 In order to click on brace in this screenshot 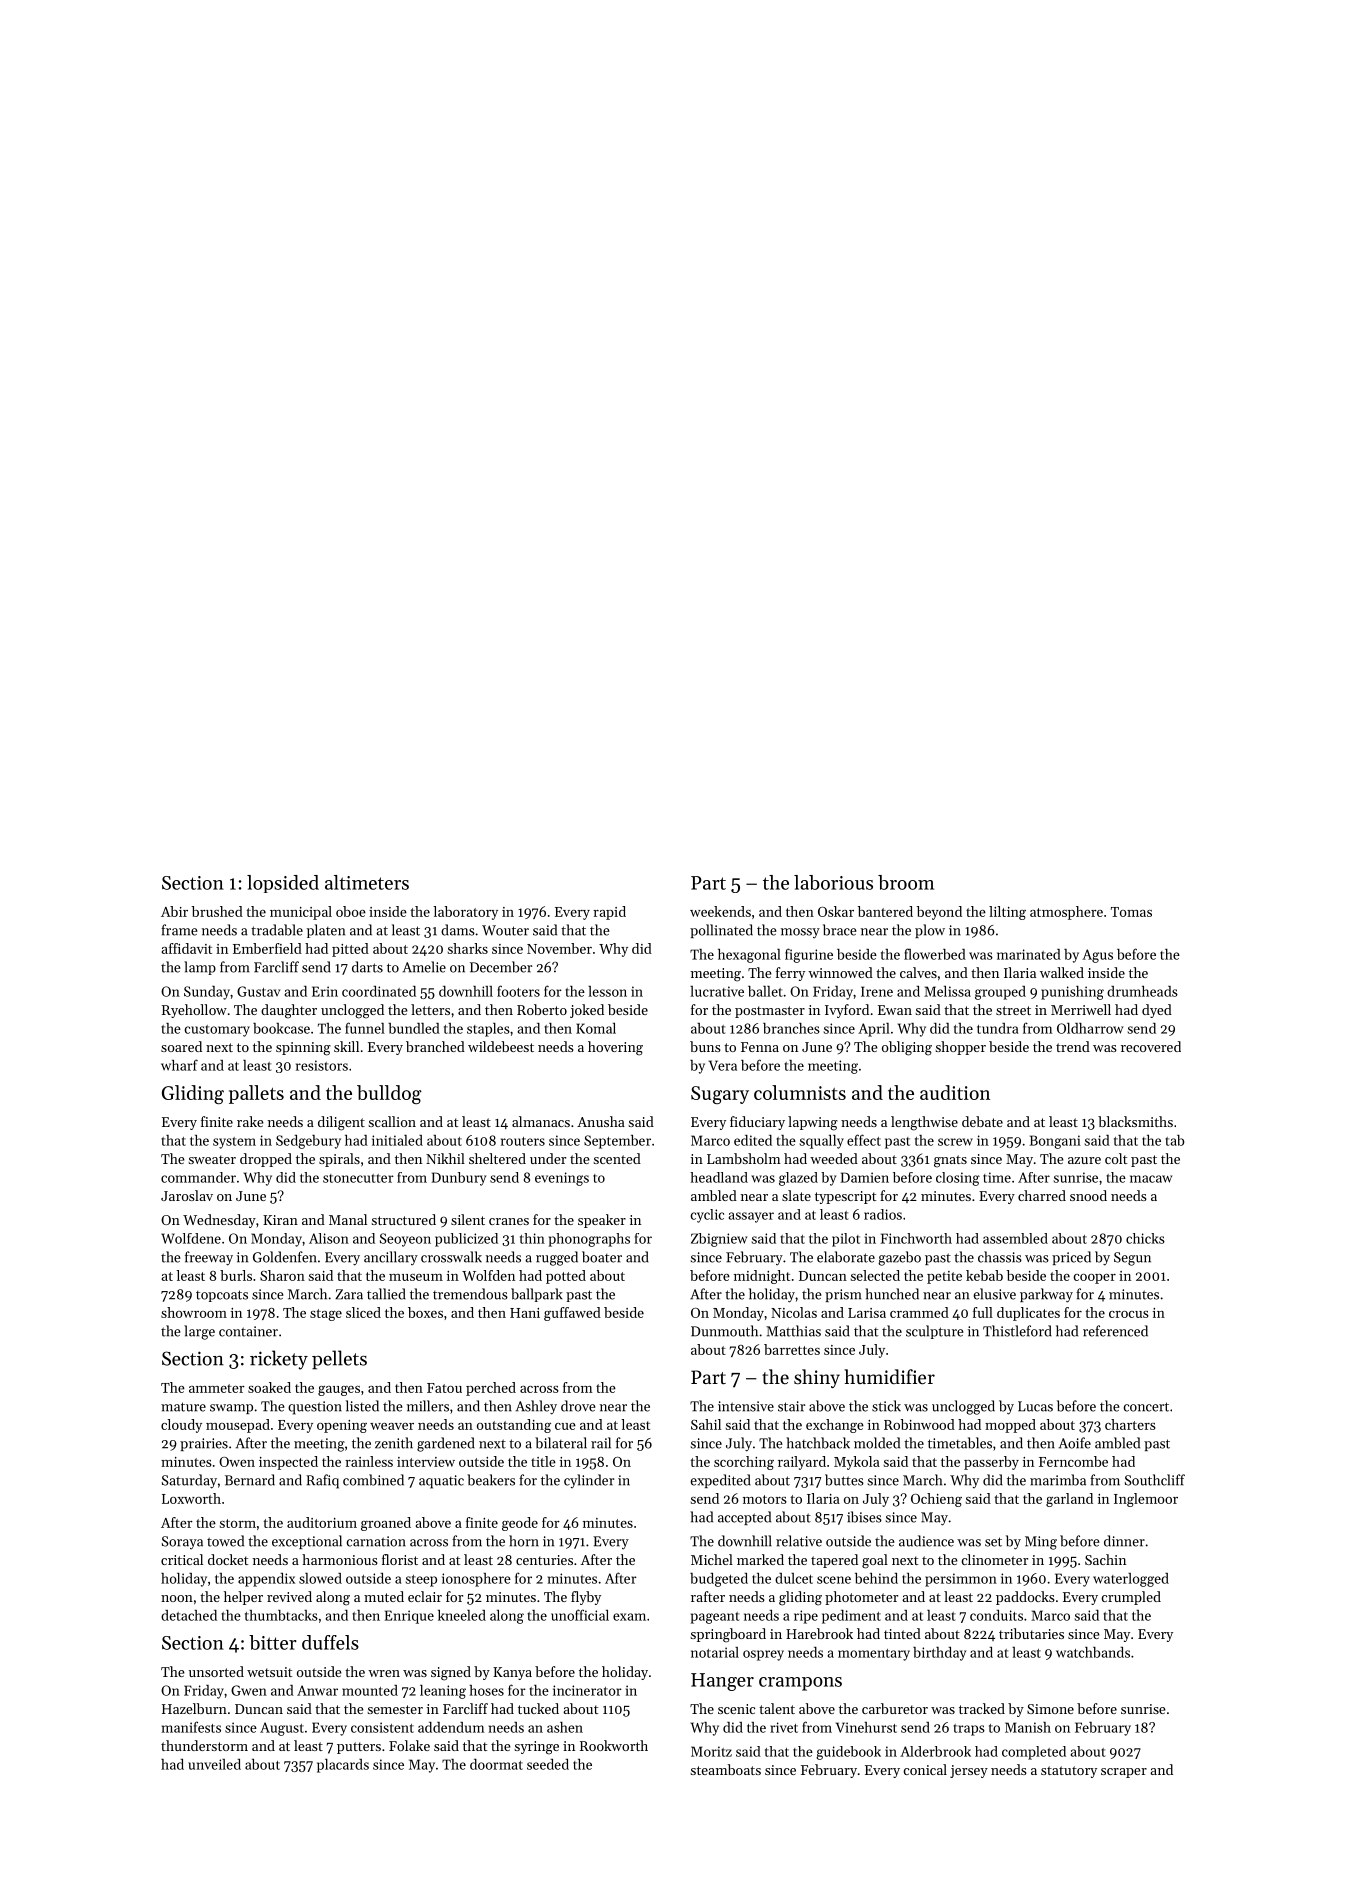, I will do `click(840, 930)`.
